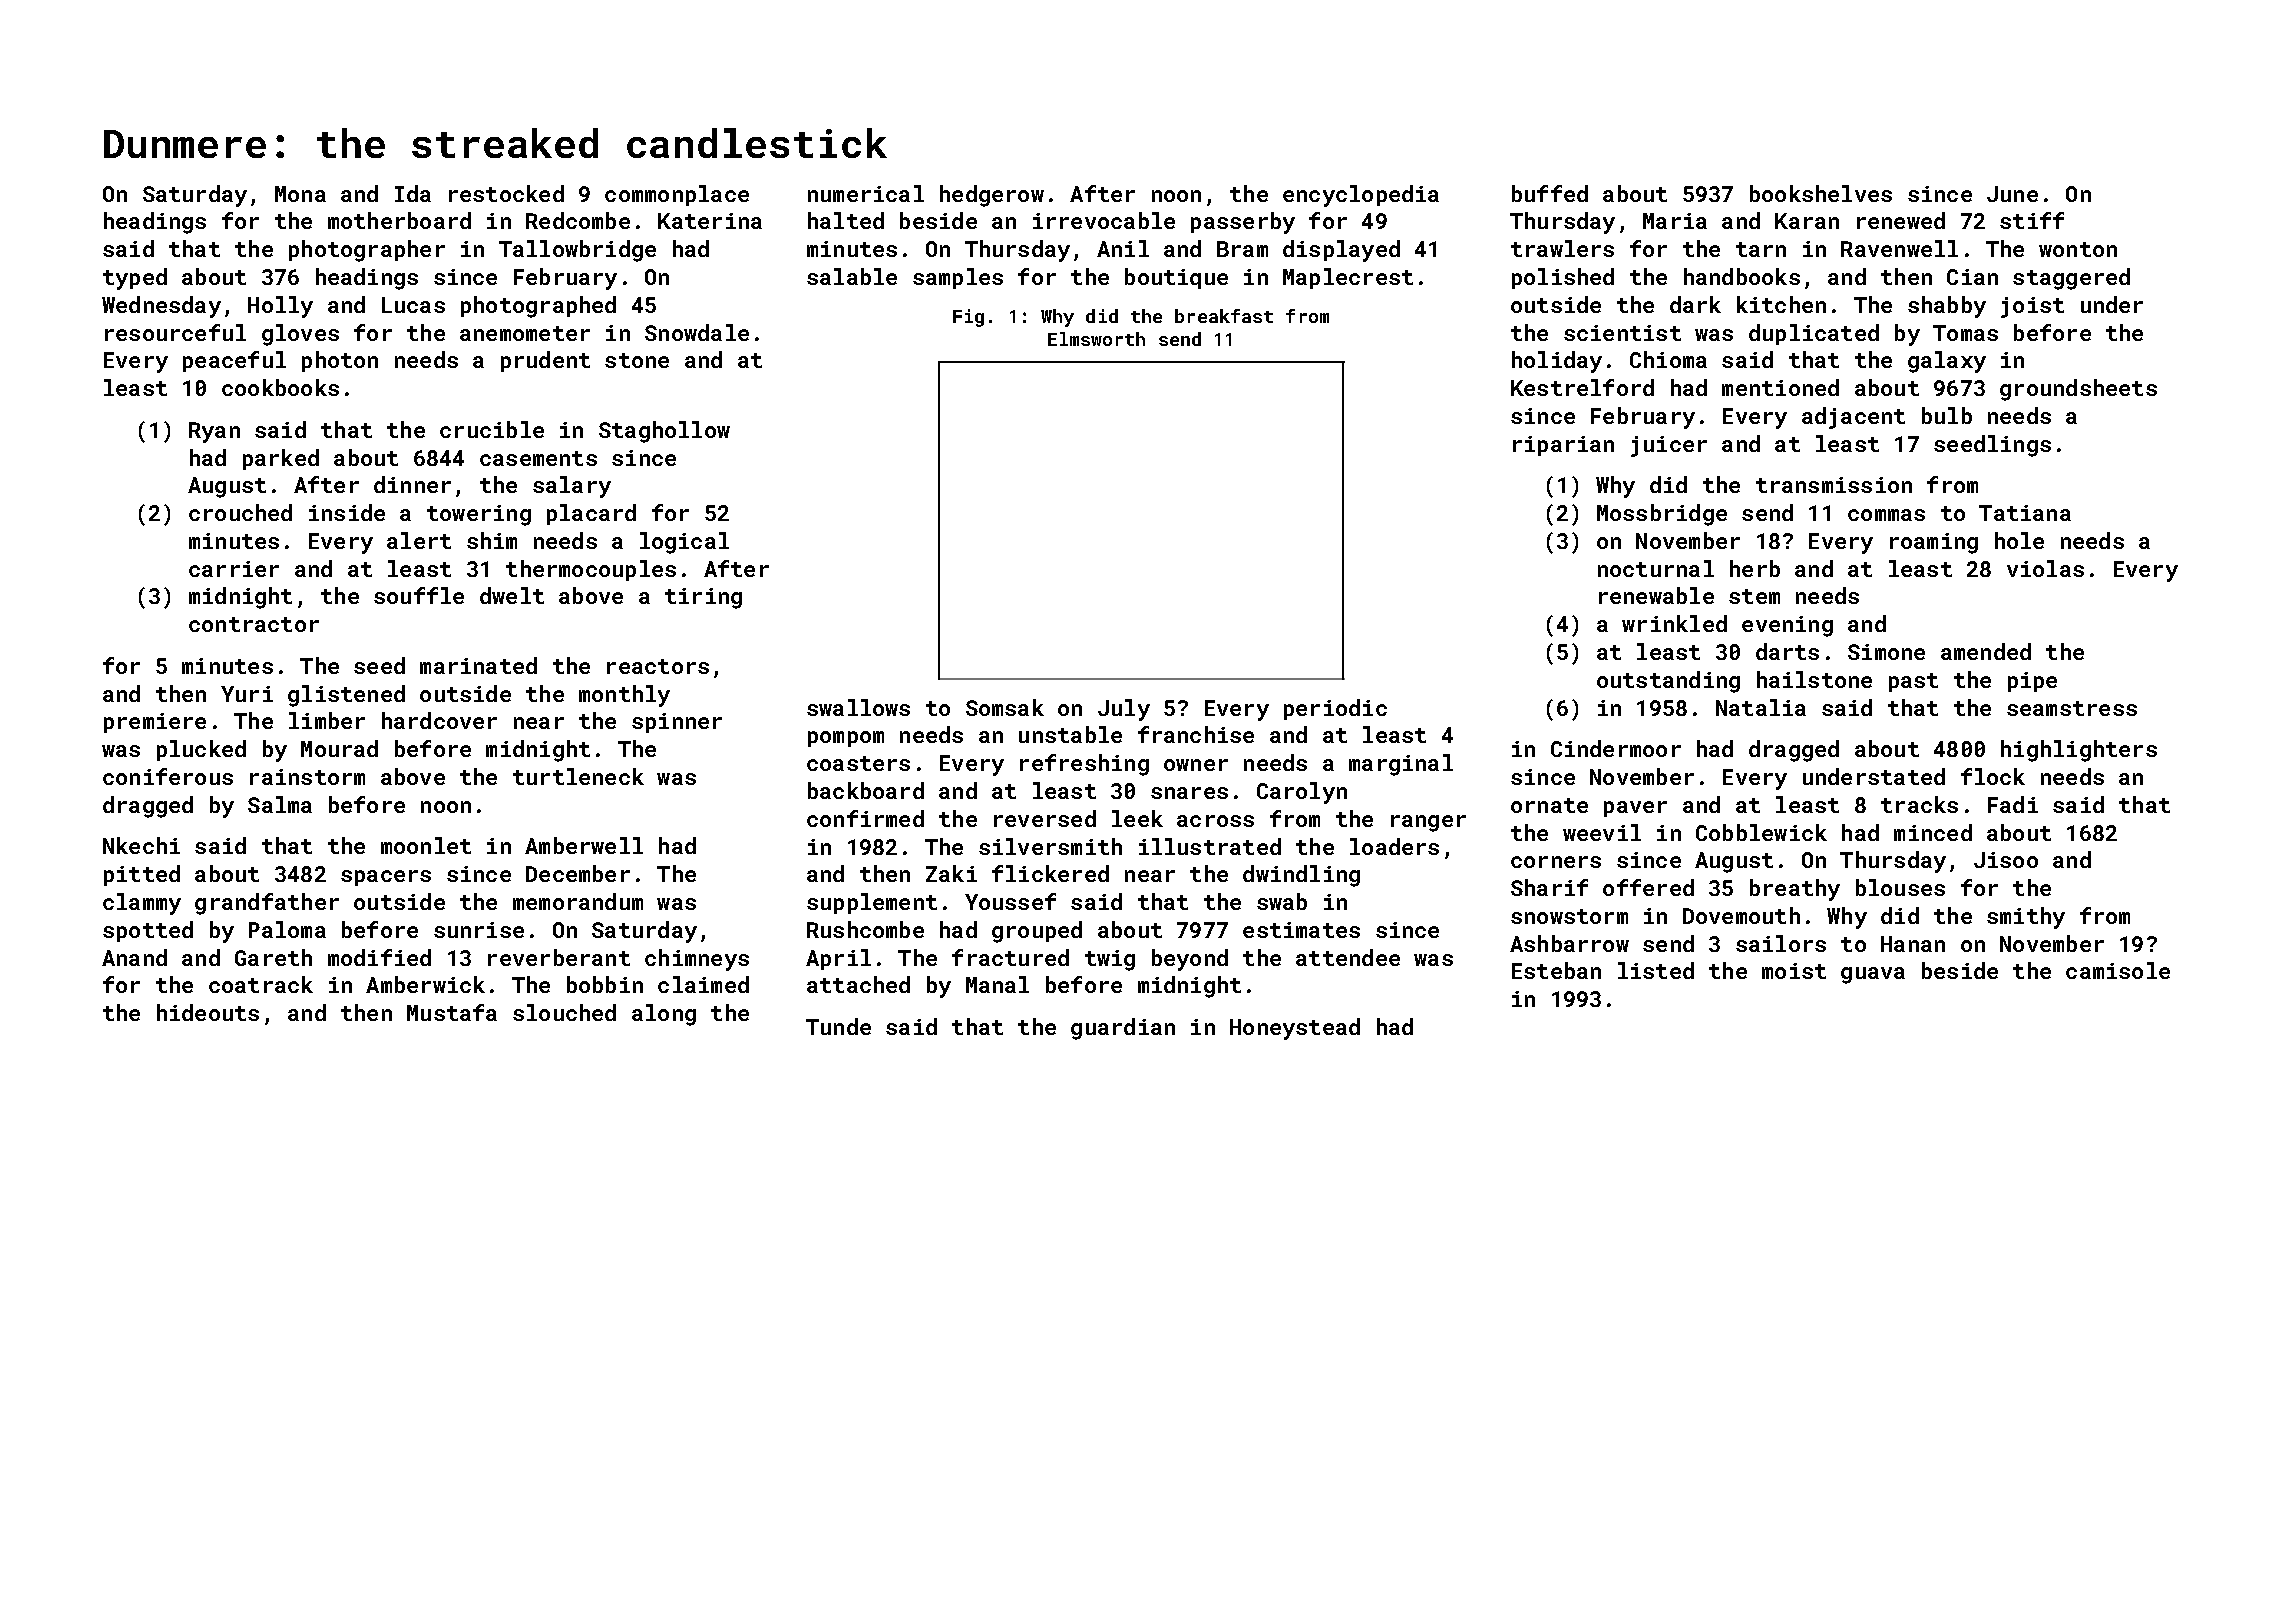  Describe the element at coordinates (1341, 251) in the page. I see `displayed` at that location.
